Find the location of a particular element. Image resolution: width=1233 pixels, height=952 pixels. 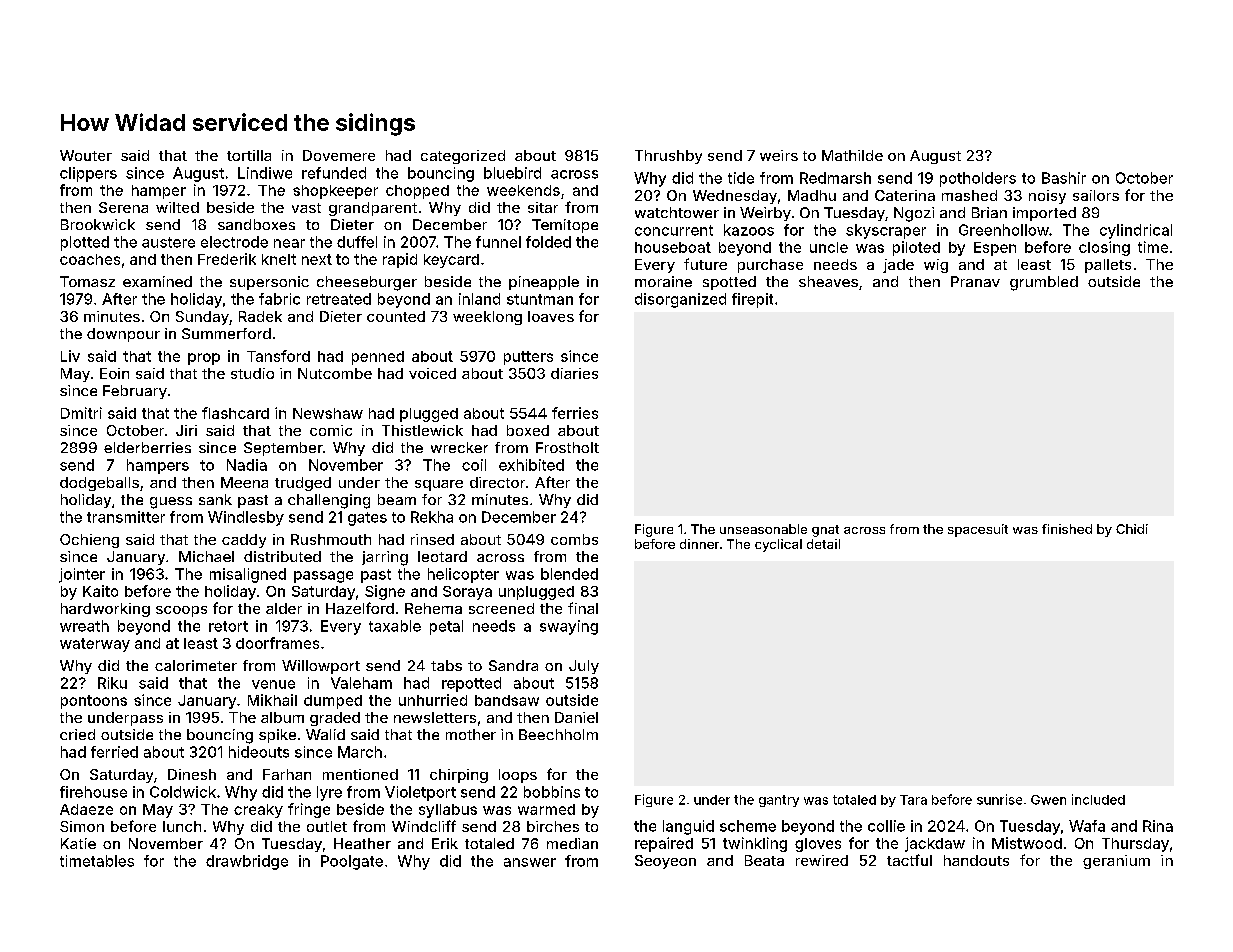

finished is located at coordinates (1067, 529).
